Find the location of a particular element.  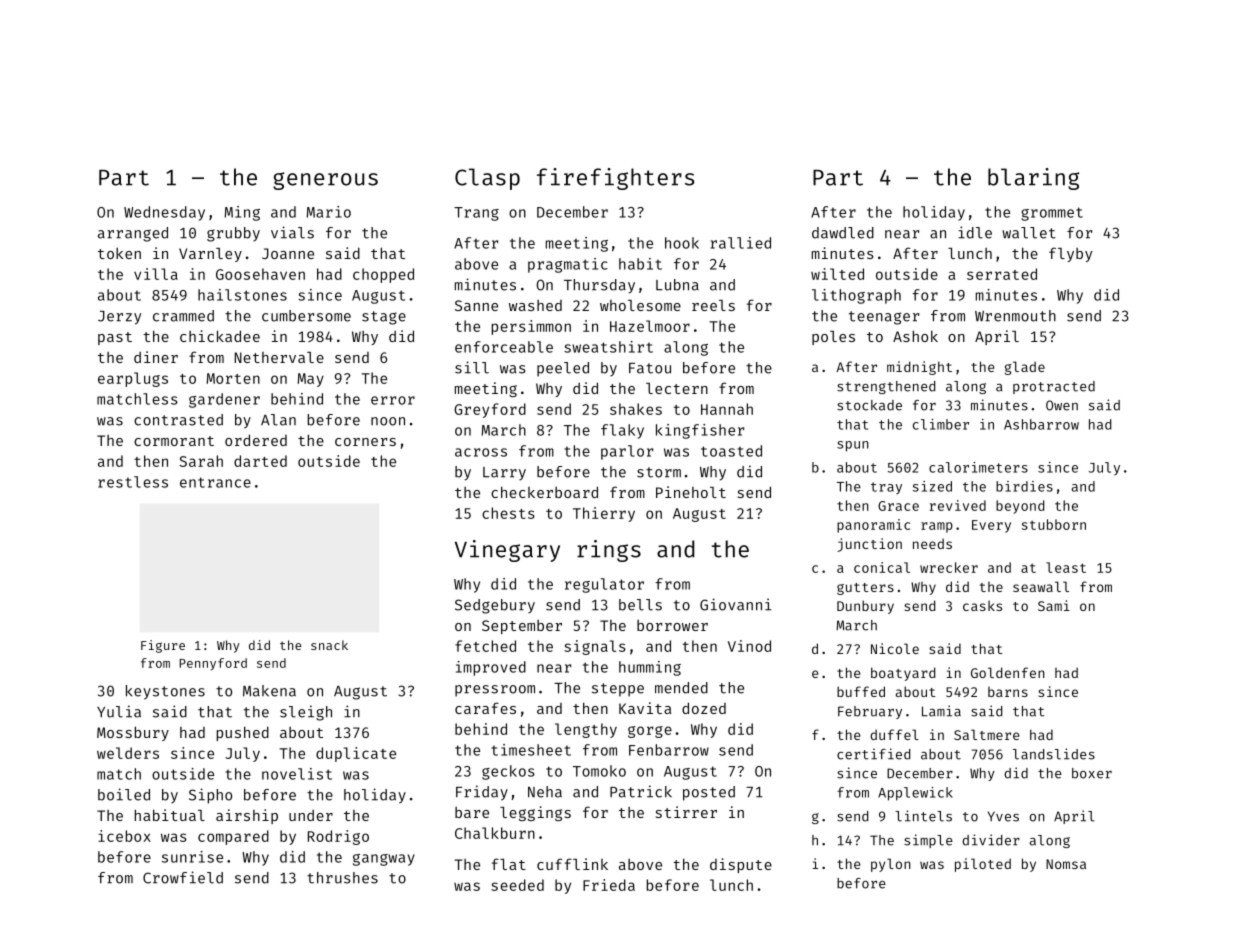

Wednesday is located at coordinates (164, 213).
